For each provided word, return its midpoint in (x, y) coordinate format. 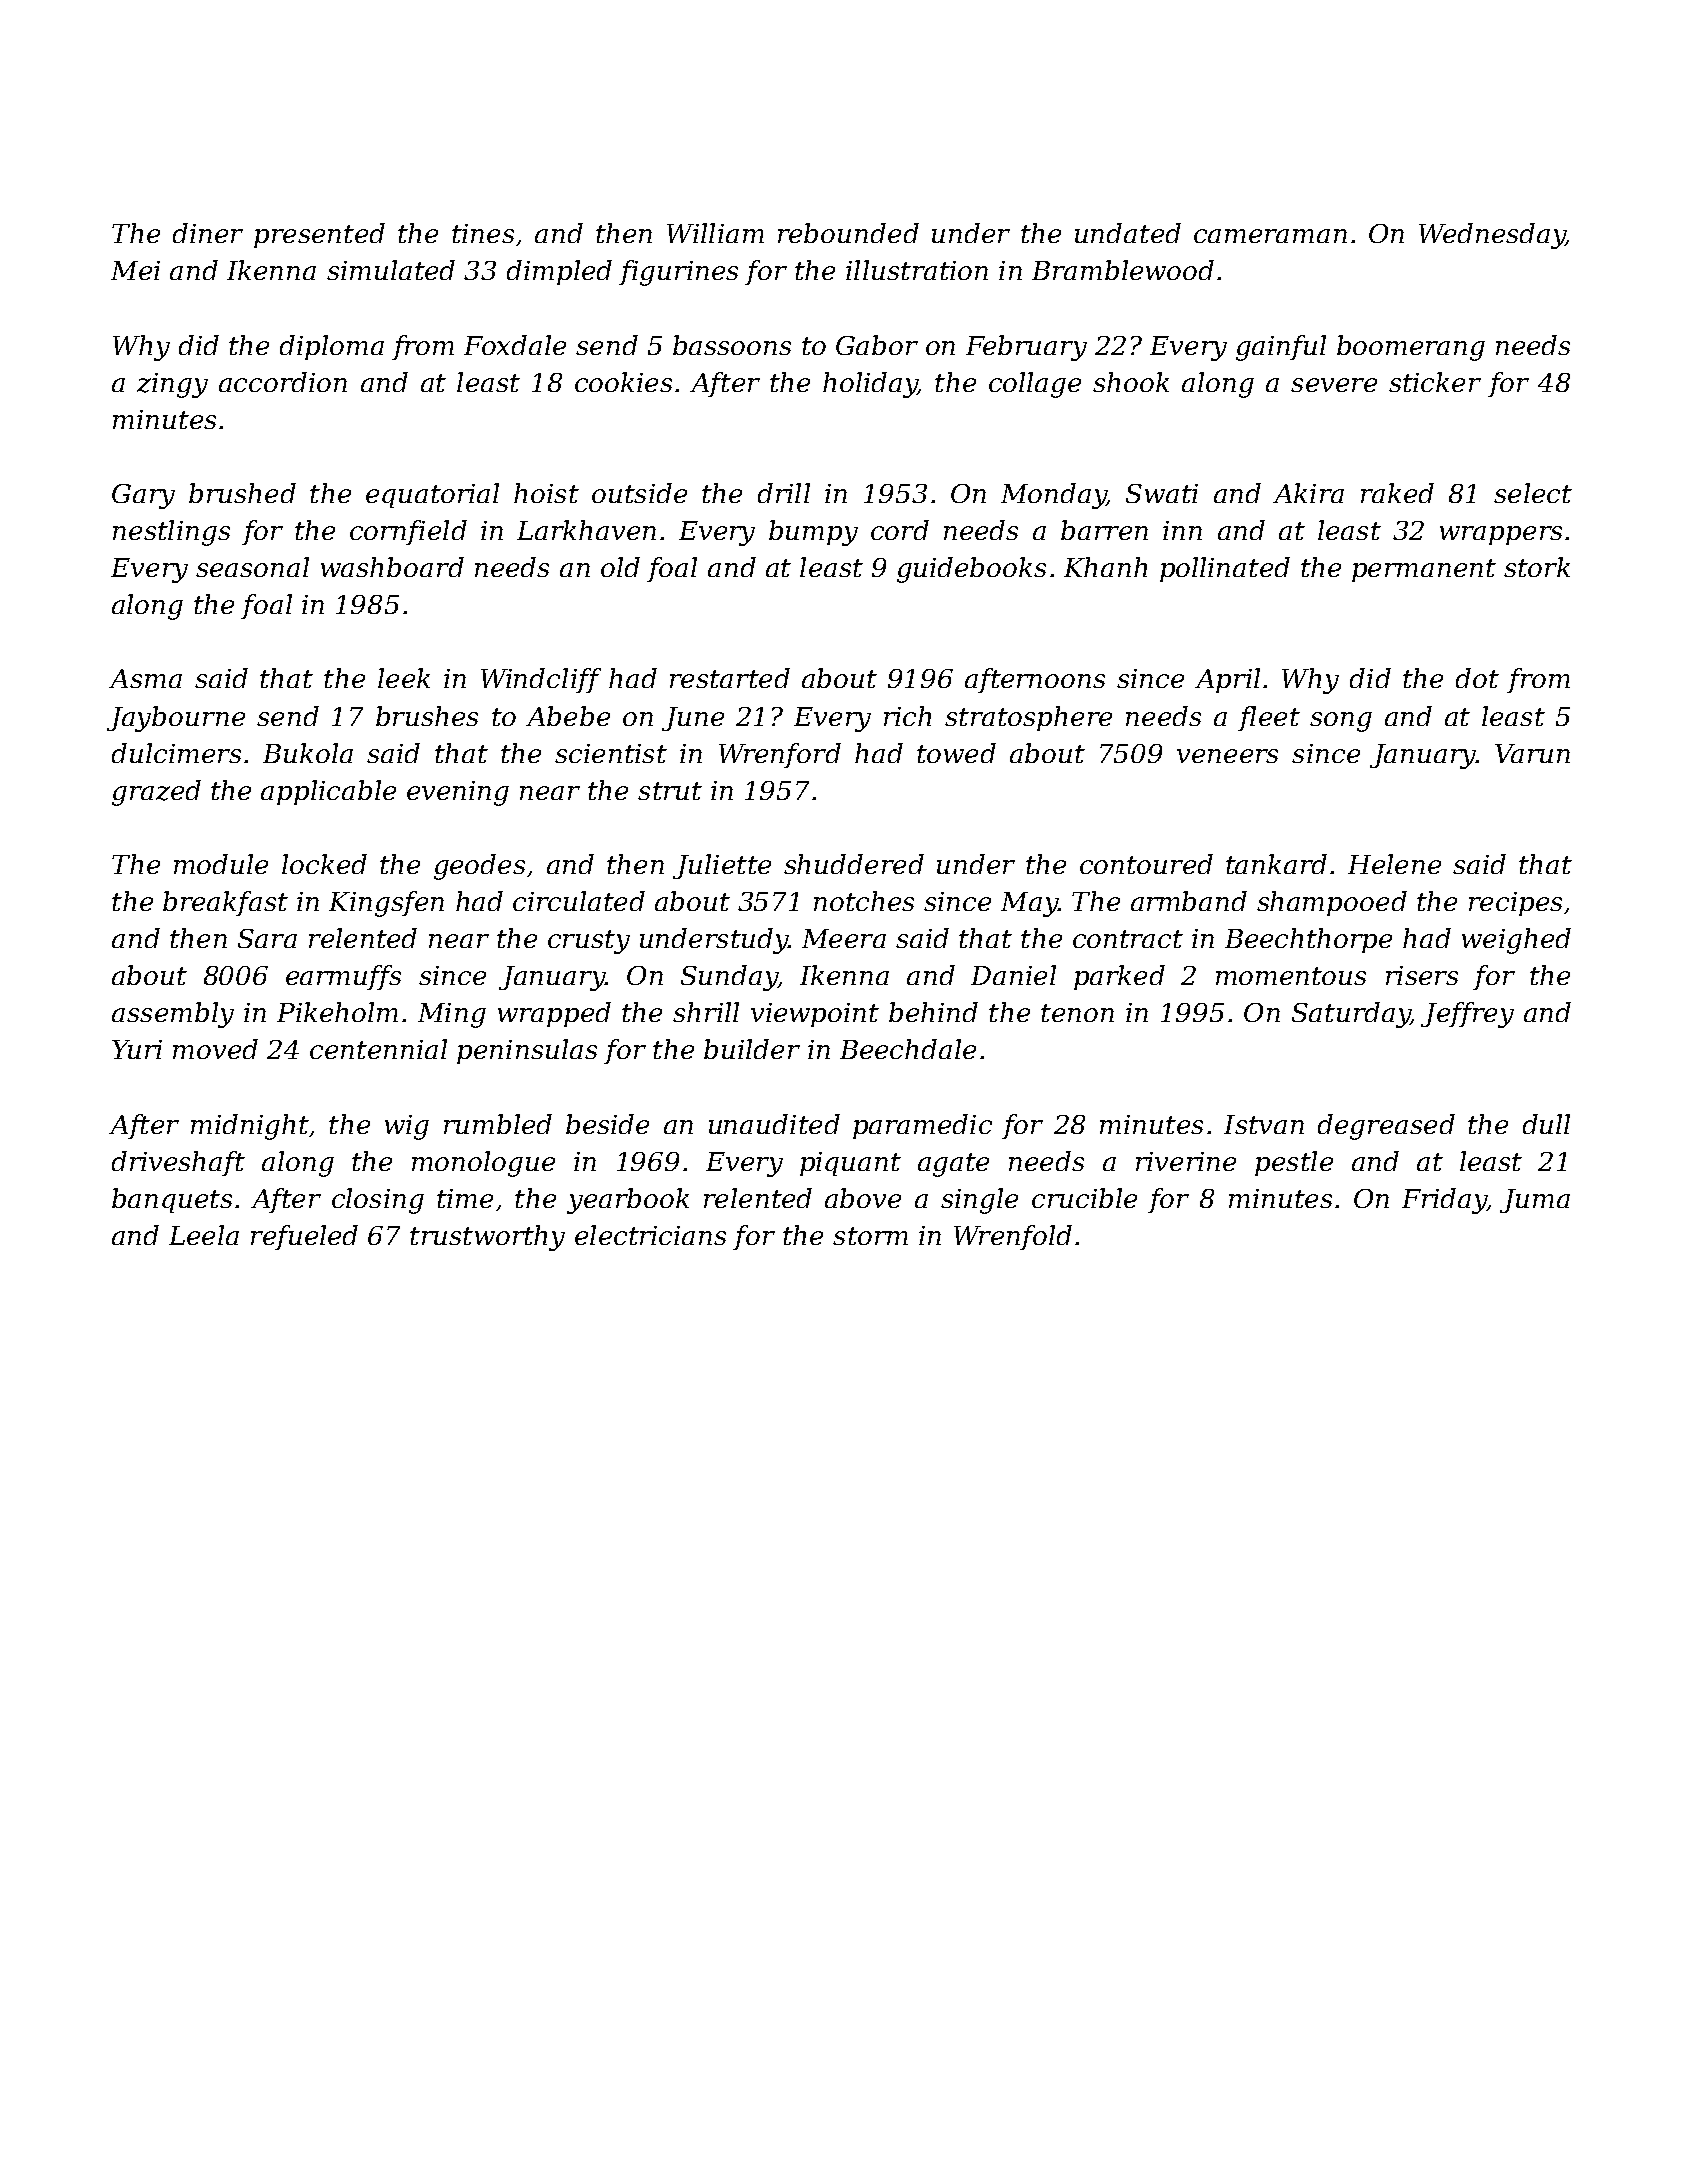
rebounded (848, 233)
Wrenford (780, 755)
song (1341, 722)
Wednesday (1492, 236)
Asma (145, 678)
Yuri (137, 1049)
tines (483, 233)
